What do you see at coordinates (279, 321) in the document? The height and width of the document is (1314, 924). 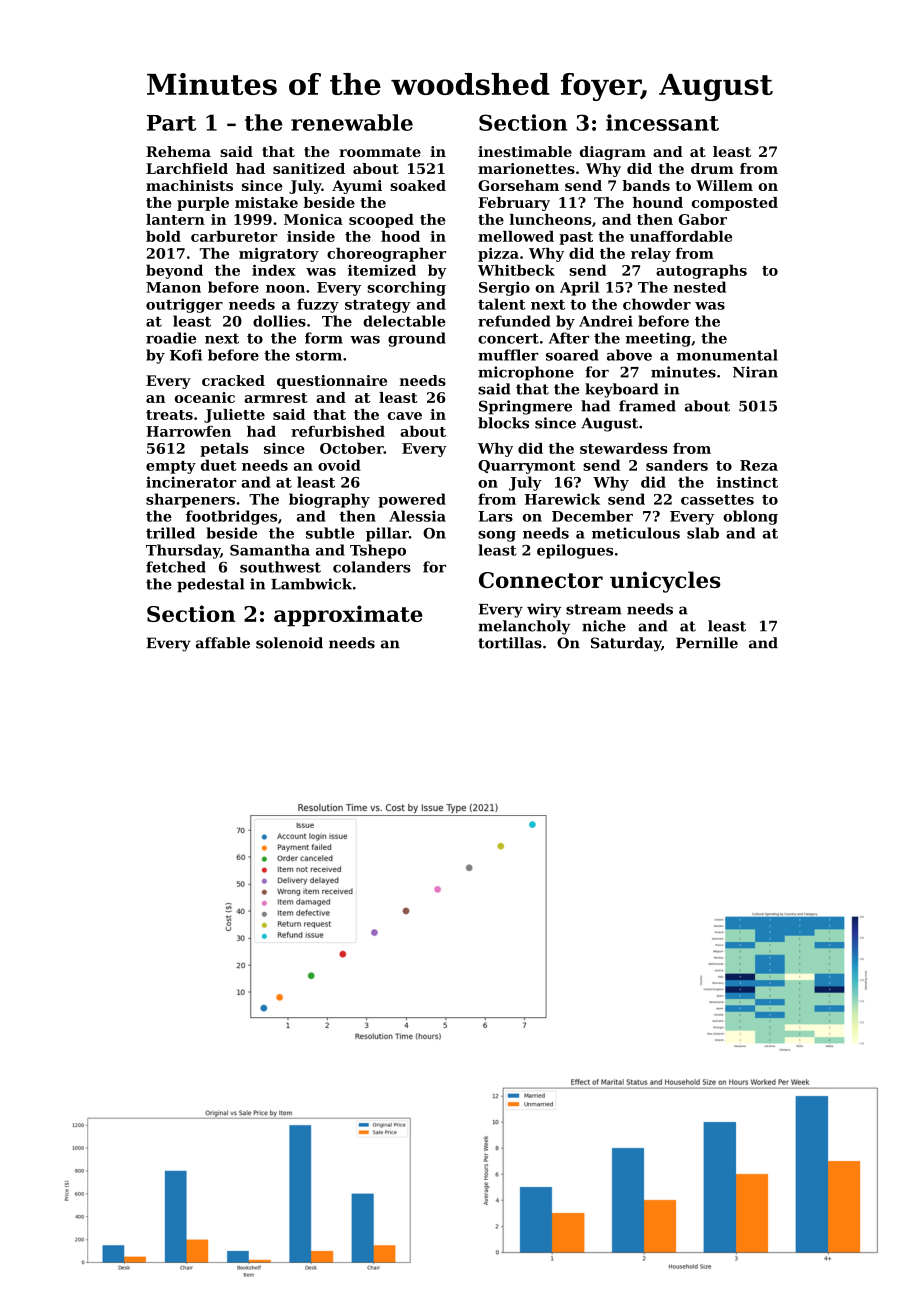 I see `dollies` at bounding box center [279, 321].
